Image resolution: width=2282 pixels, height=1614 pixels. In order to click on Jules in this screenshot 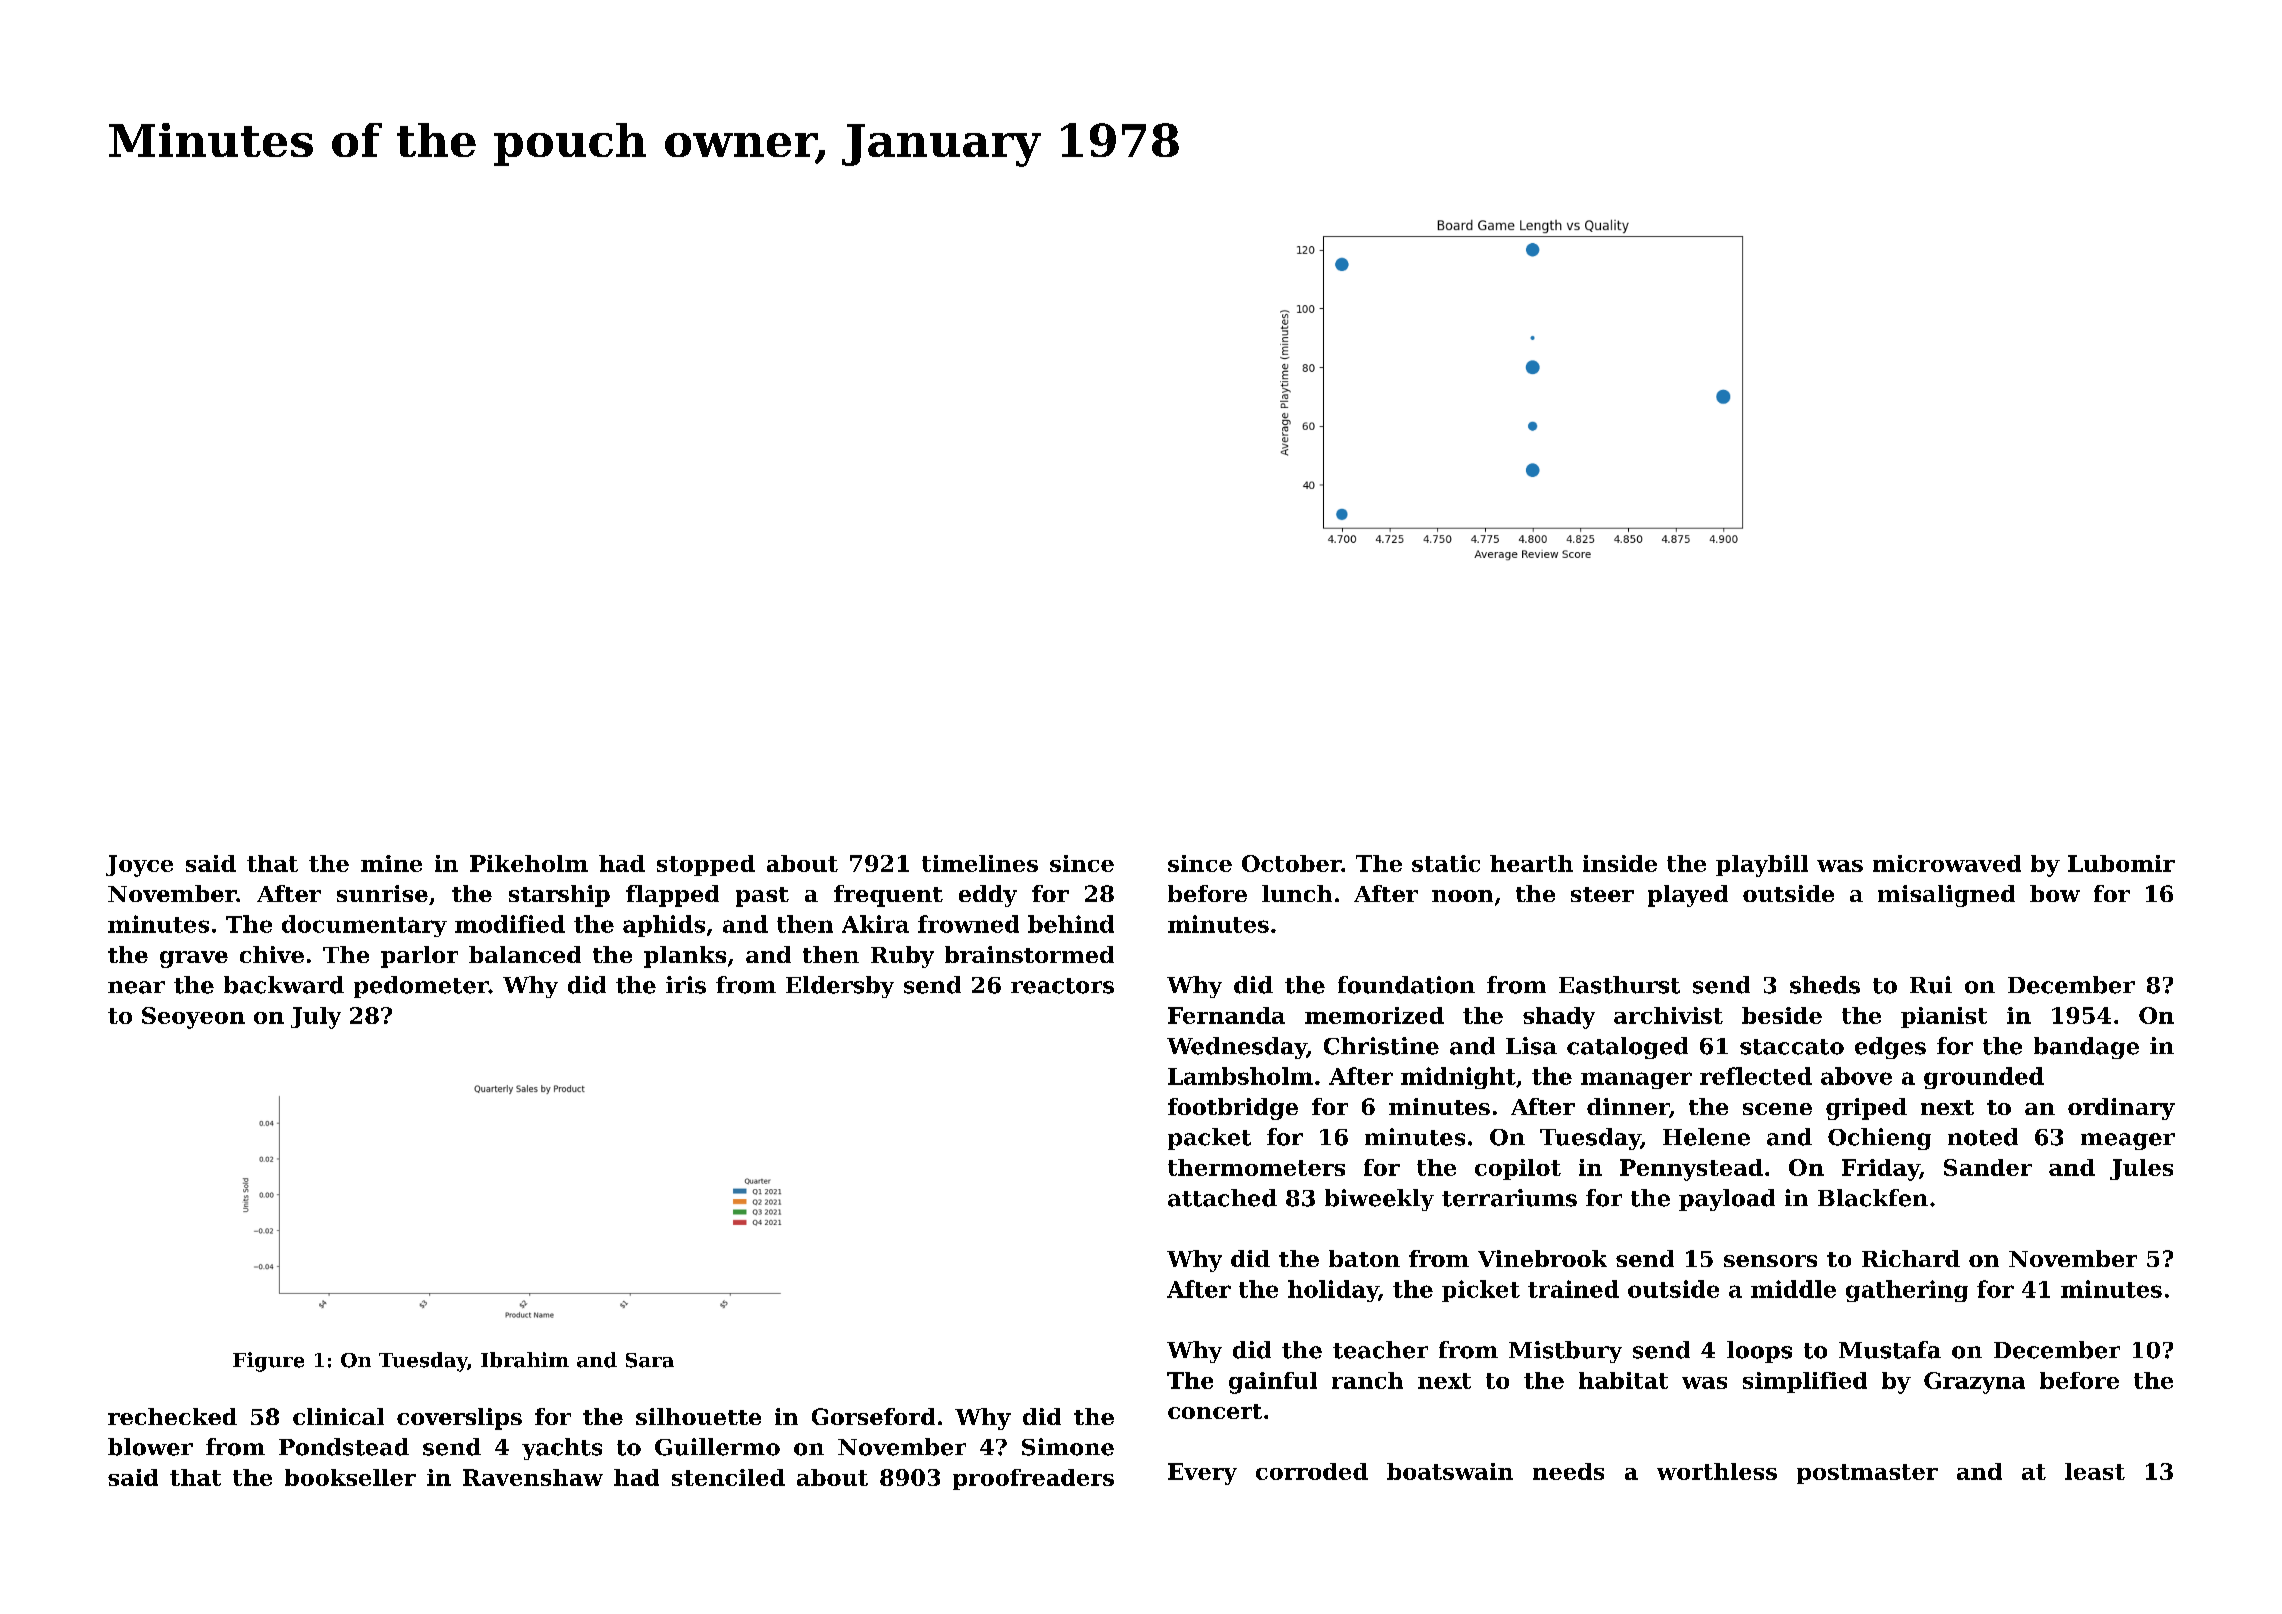, I will do `click(2141, 1169)`.
